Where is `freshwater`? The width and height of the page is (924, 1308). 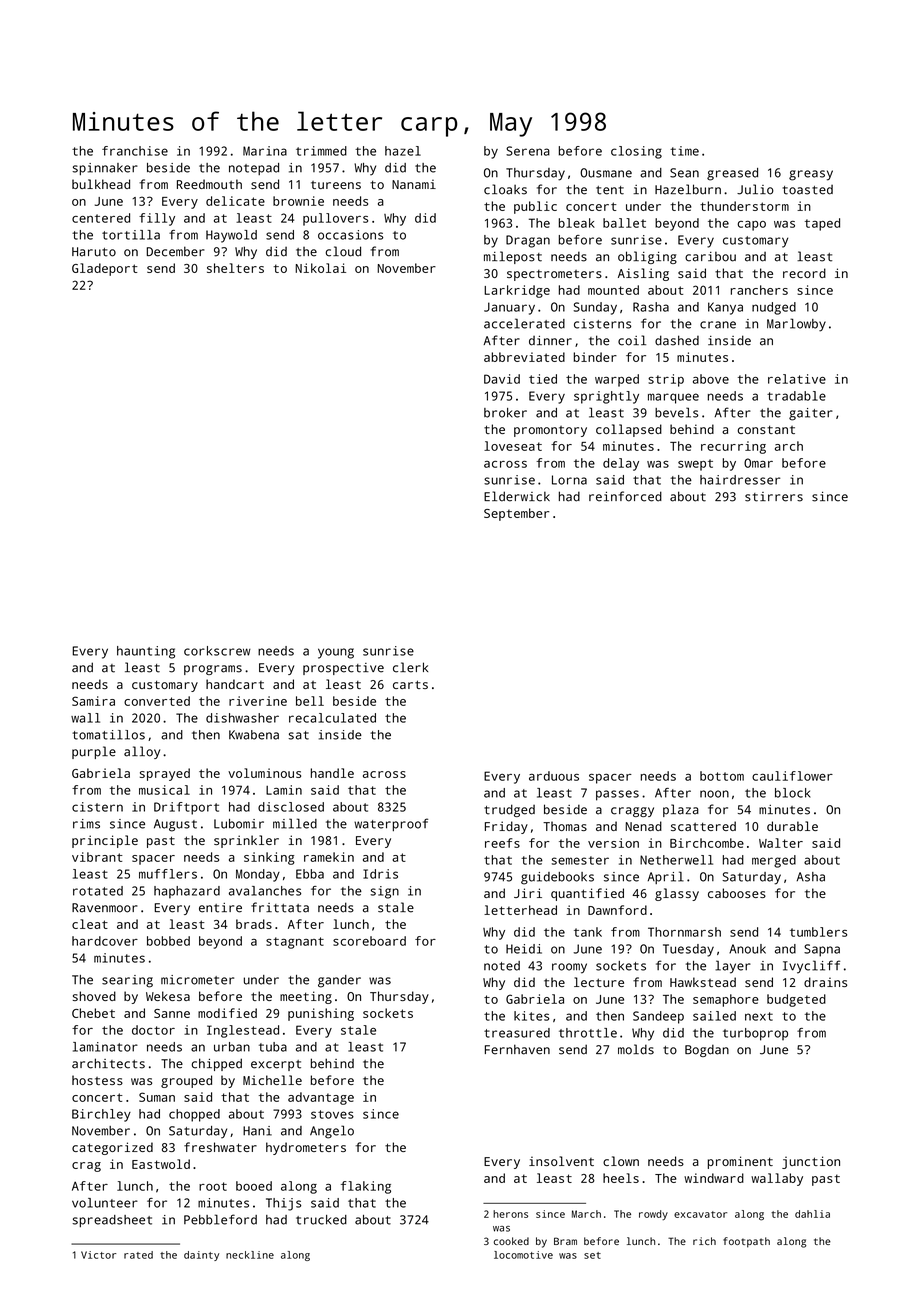
freshwater is located at coordinates (220, 1147).
